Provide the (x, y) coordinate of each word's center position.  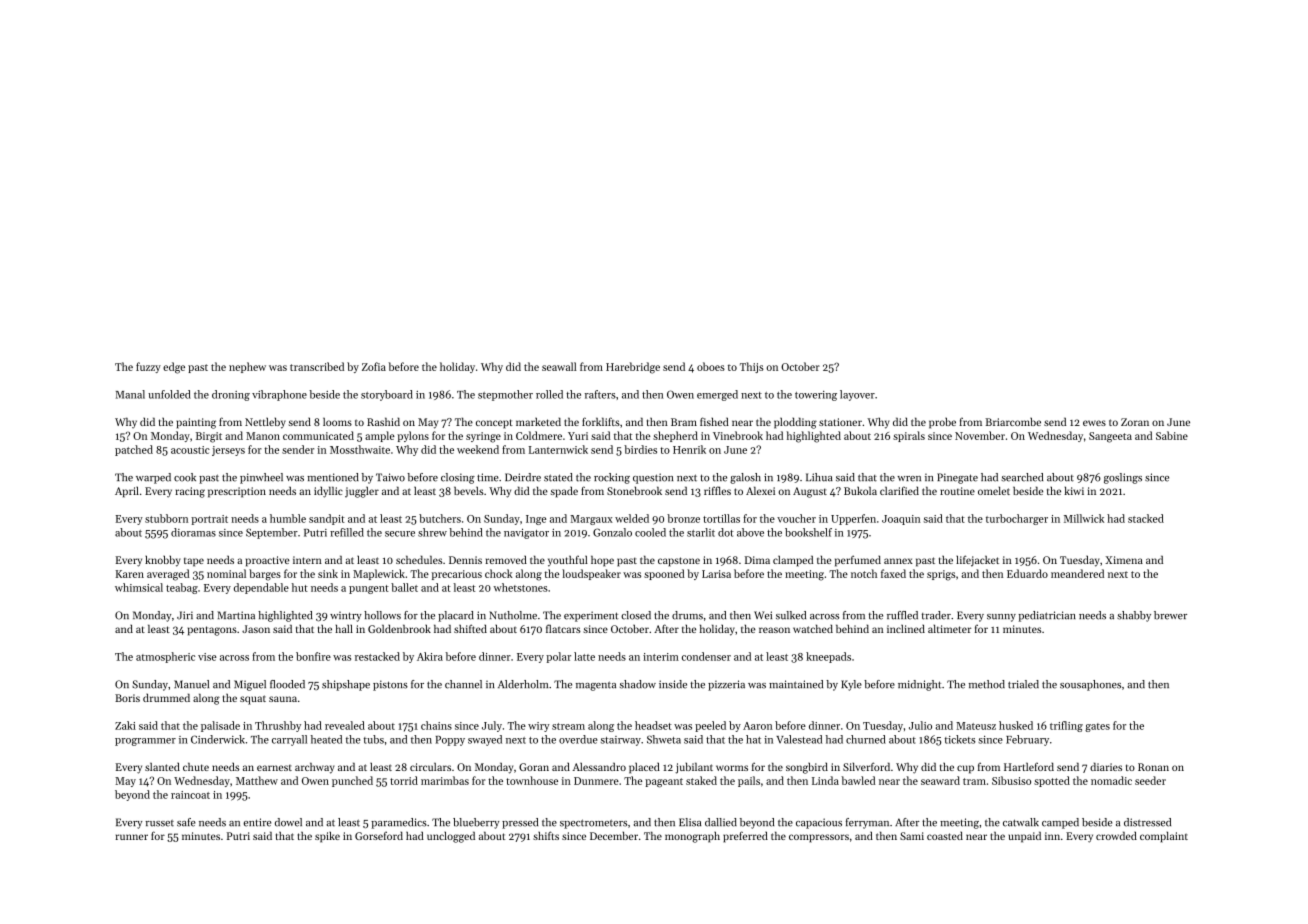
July (492, 726)
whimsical (139, 587)
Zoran (1135, 422)
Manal (130, 394)
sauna (283, 699)
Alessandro (599, 767)
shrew (432, 532)
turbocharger (1017, 519)
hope (602, 561)
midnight (919, 685)
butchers (440, 518)
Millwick (1084, 518)
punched (352, 781)
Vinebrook (738, 435)
